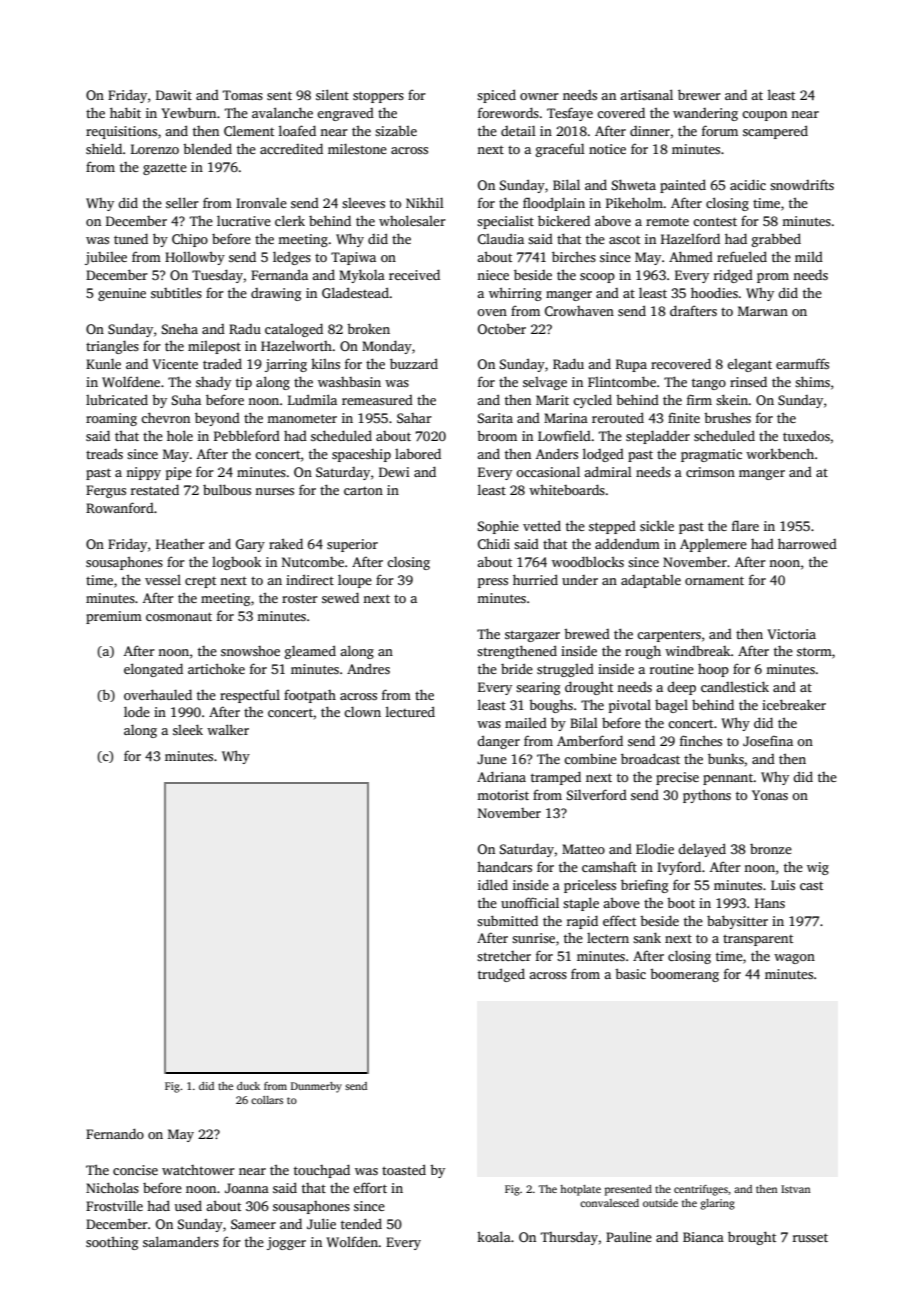  I want to click on stoppers, so click(378, 97).
